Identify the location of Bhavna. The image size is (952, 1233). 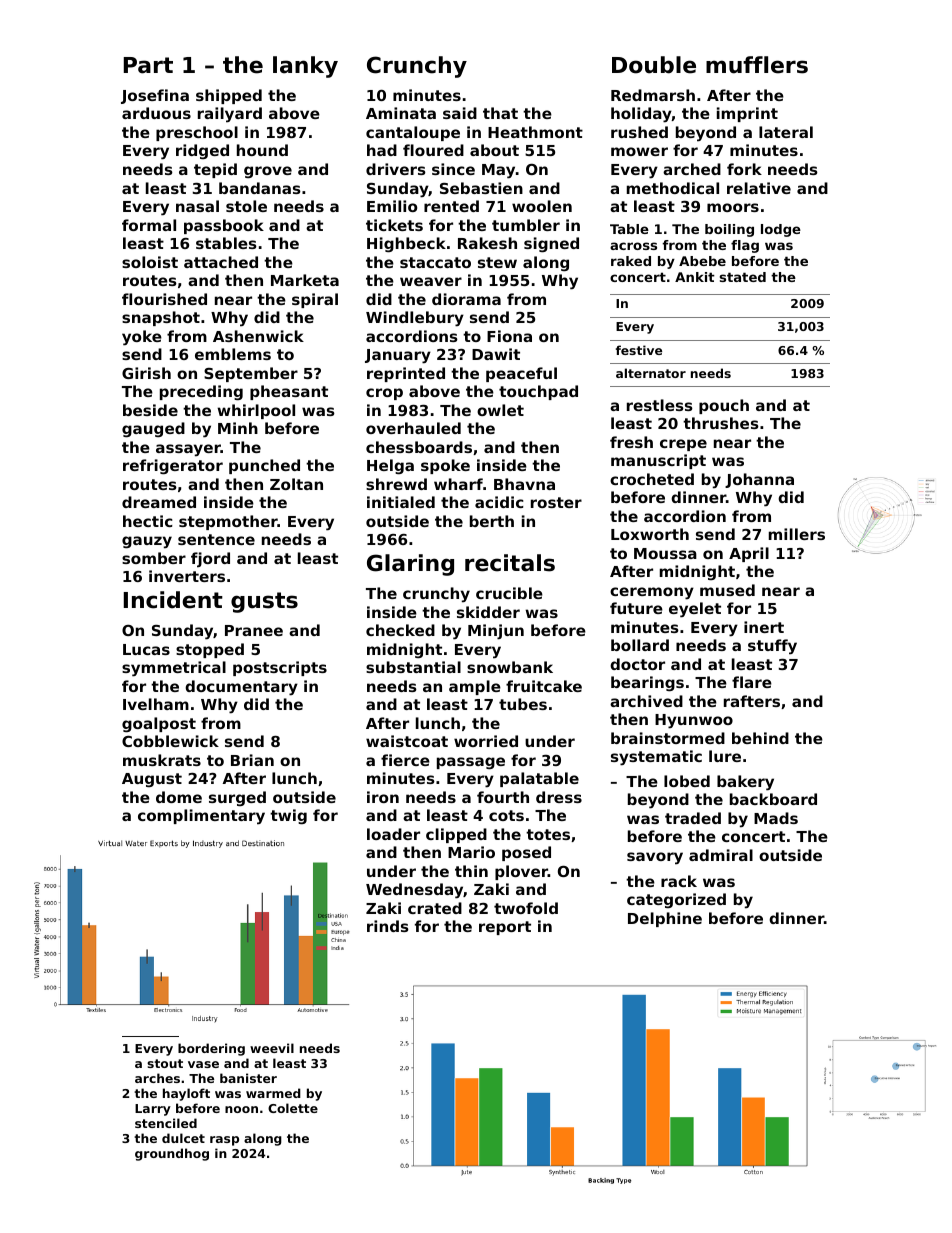
(524, 484).
